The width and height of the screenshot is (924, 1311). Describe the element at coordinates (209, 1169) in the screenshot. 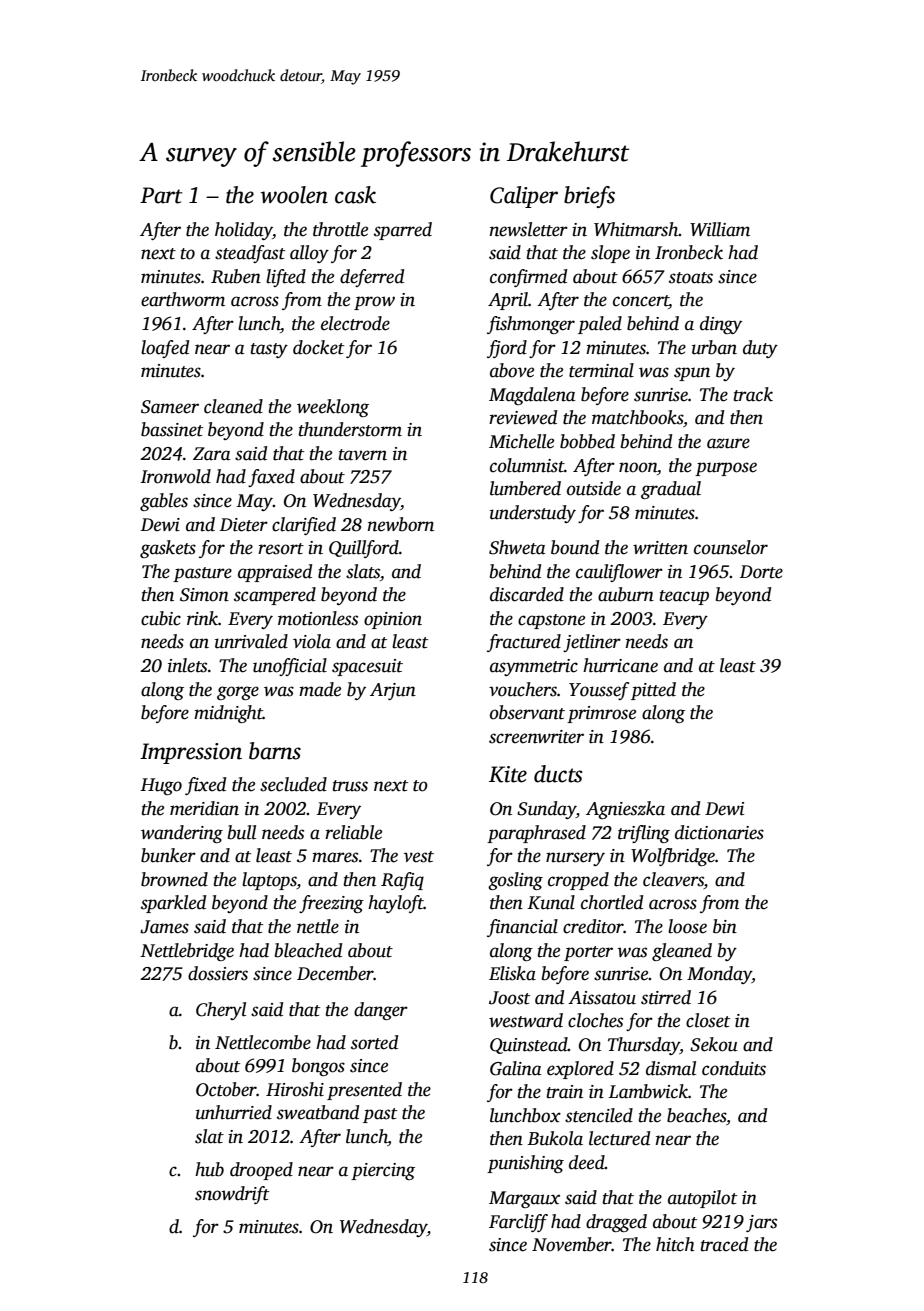

I see `hub` at that location.
